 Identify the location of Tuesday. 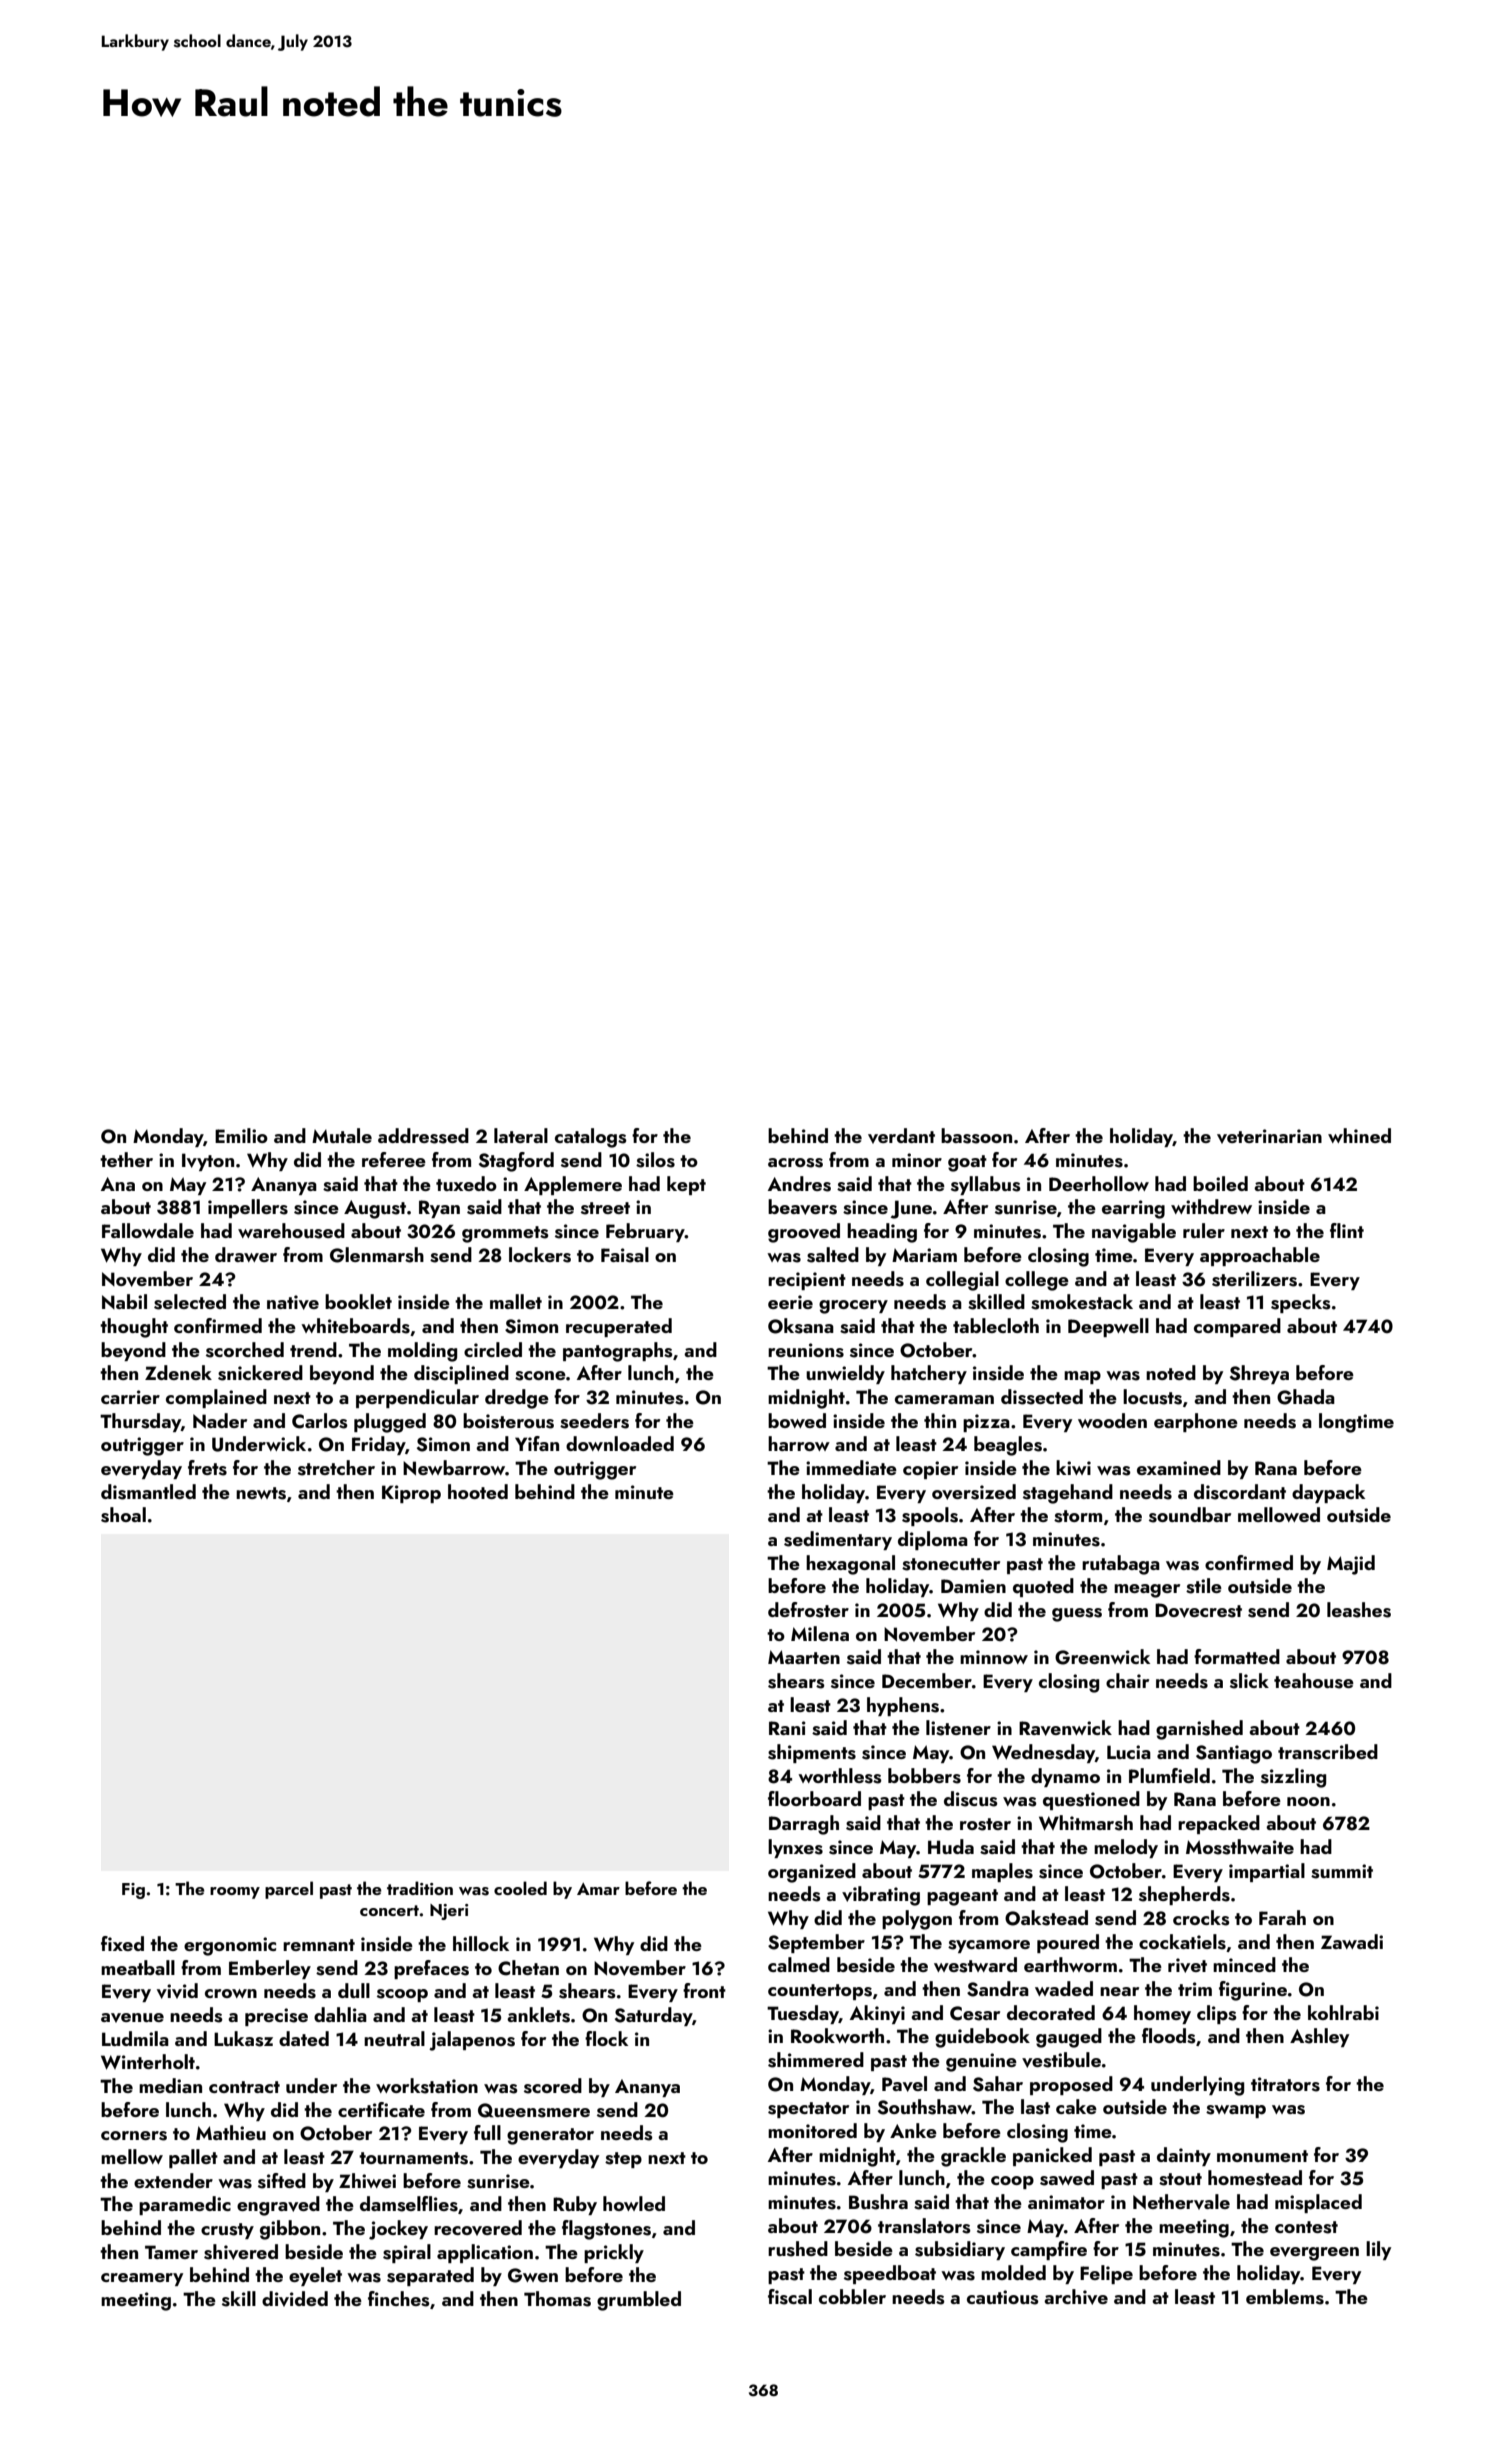
(803, 2014).
